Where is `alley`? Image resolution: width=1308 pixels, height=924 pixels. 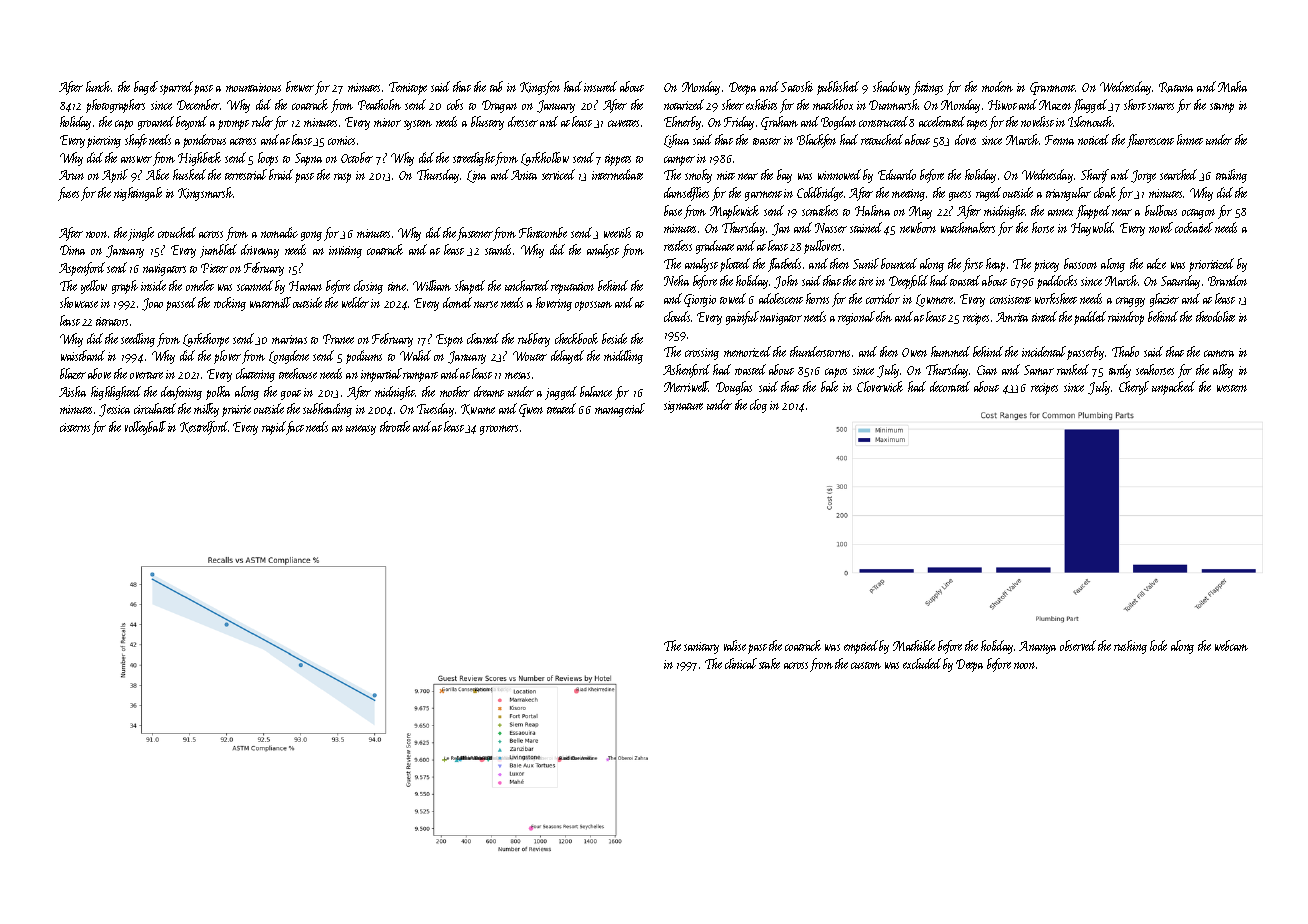
alley is located at coordinates (1223, 371).
